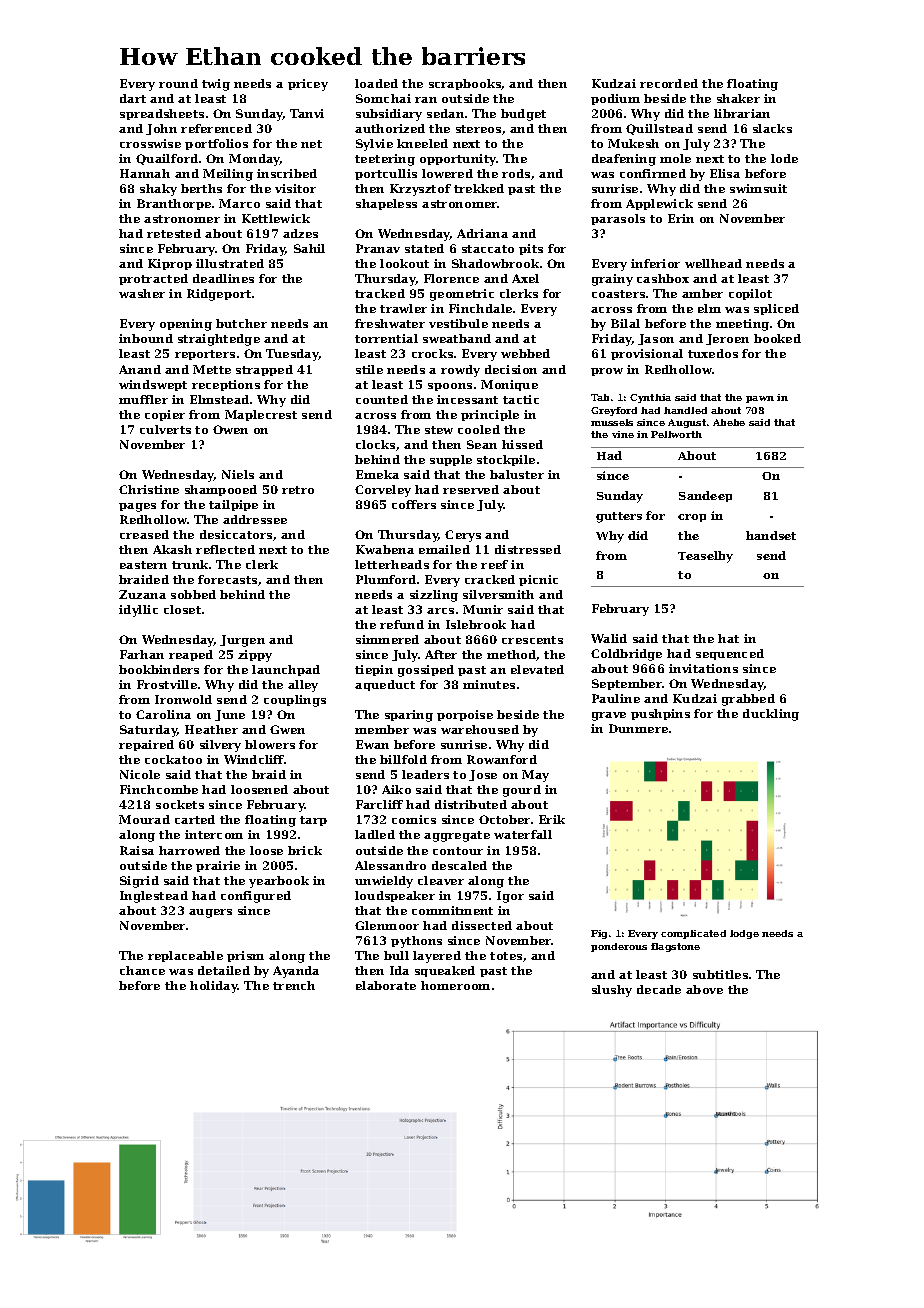  Describe the element at coordinates (760, 399) in the document. I see `pawn` at that location.
